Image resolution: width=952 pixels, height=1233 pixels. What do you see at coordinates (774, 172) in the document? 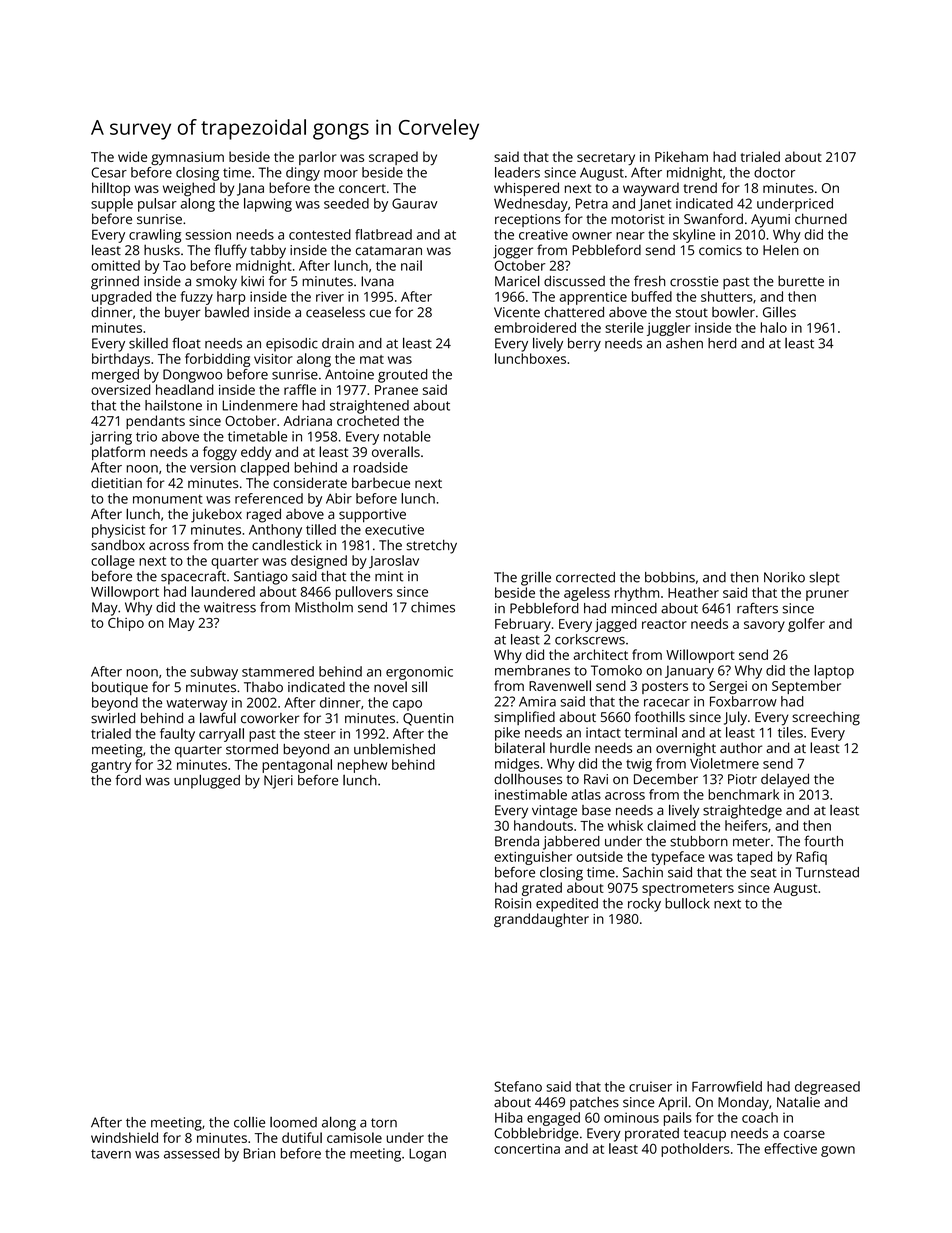
I see `doctor` at bounding box center [774, 172].
